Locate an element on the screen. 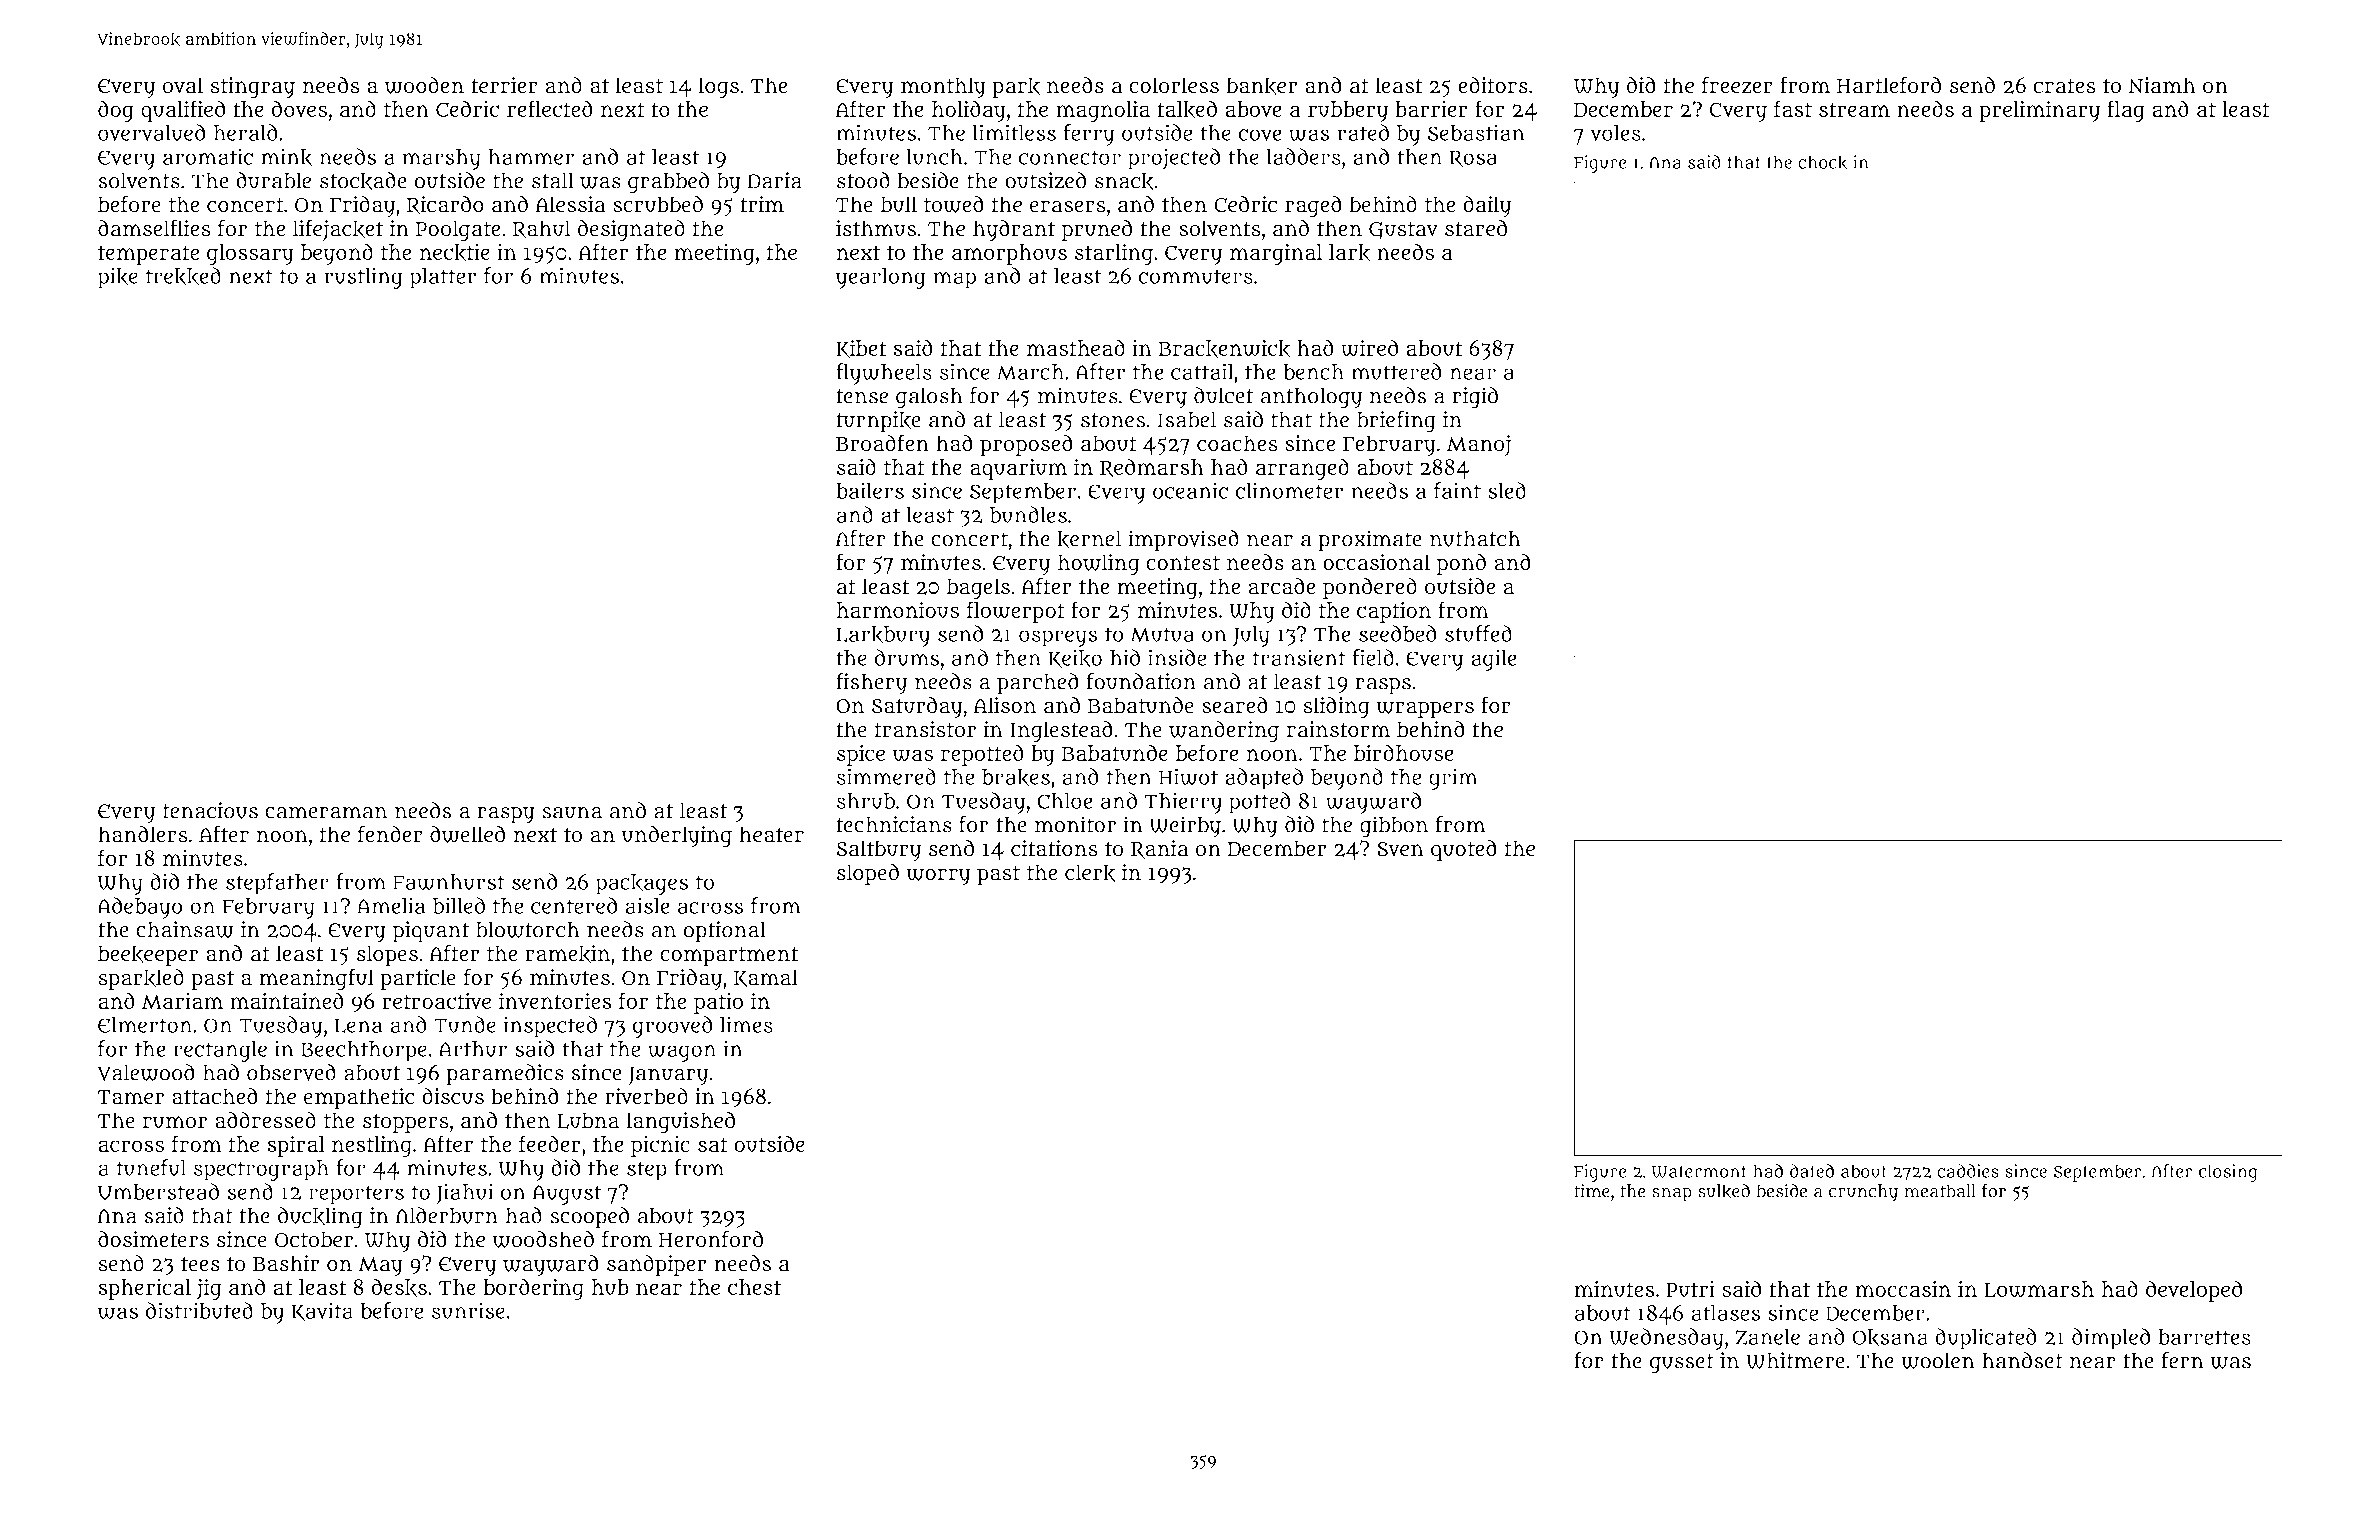 The width and height of the screenshot is (2380, 1540). mink is located at coordinates (286, 157).
